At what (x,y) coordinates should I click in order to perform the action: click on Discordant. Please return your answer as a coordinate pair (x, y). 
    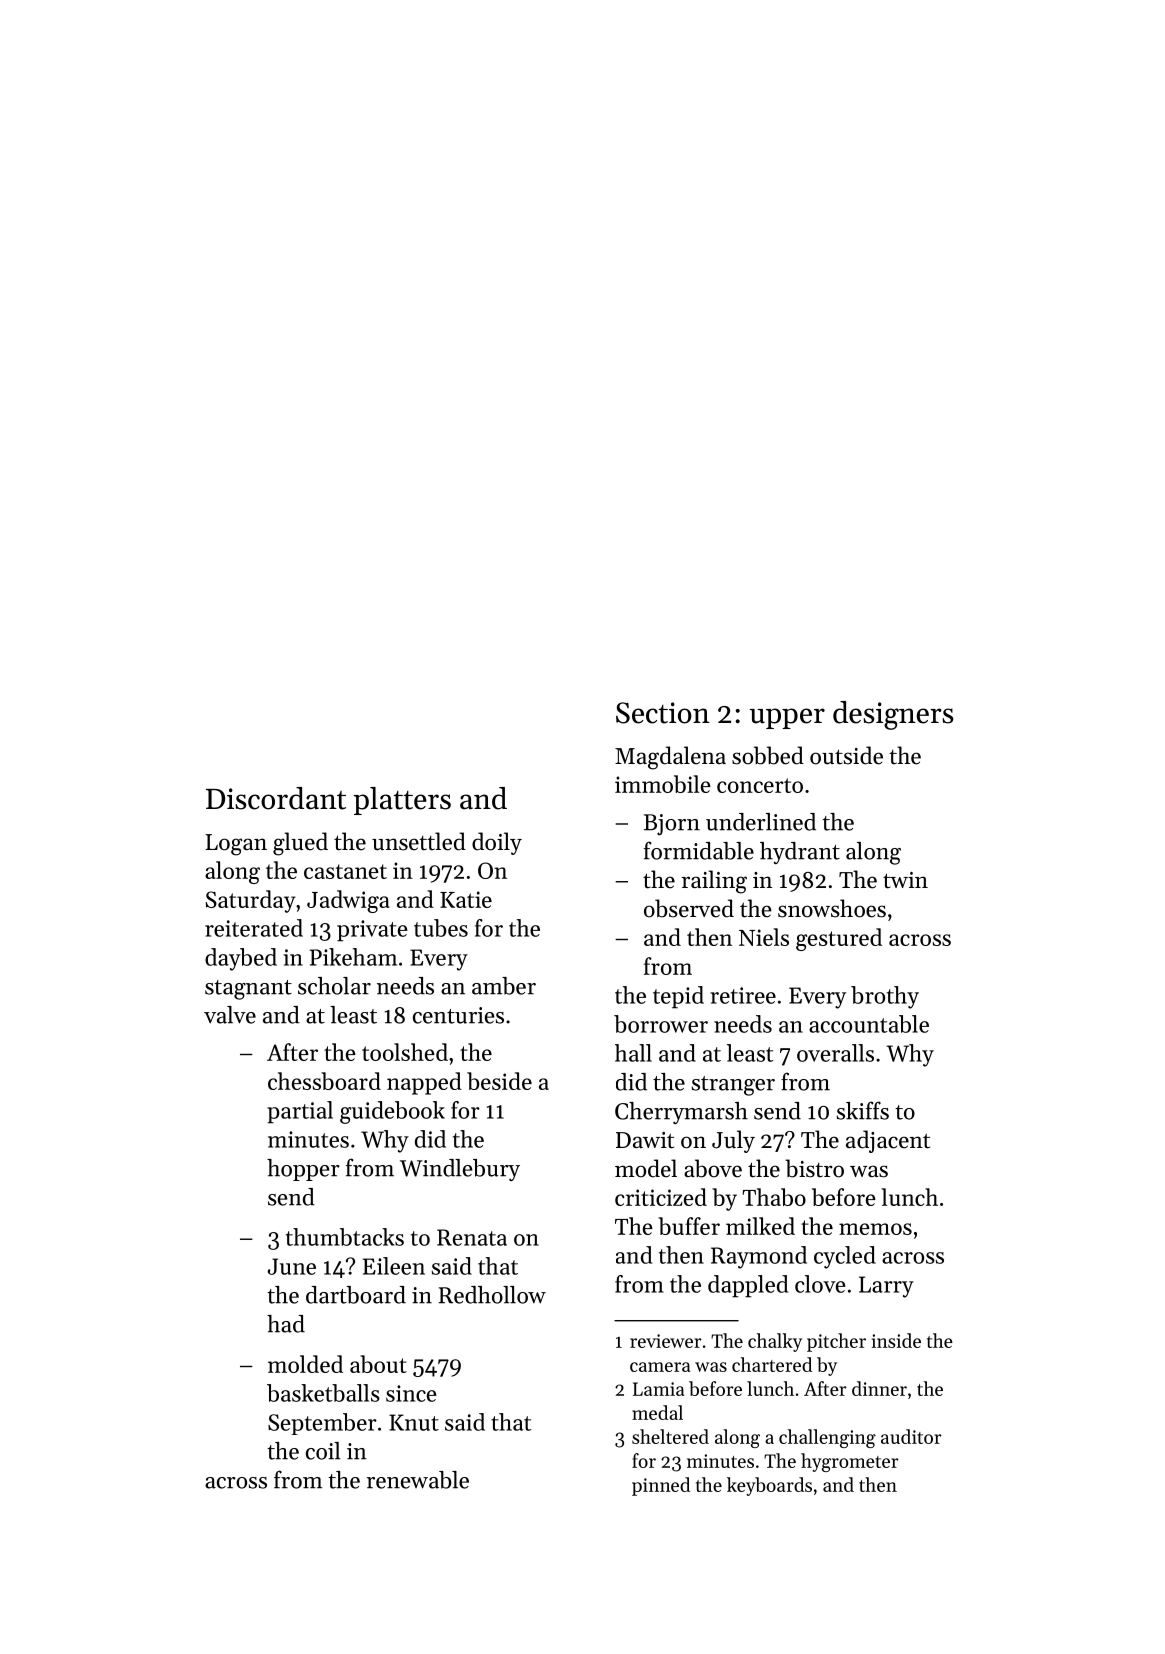
    Looking at the image, I should click on (276, 798).
